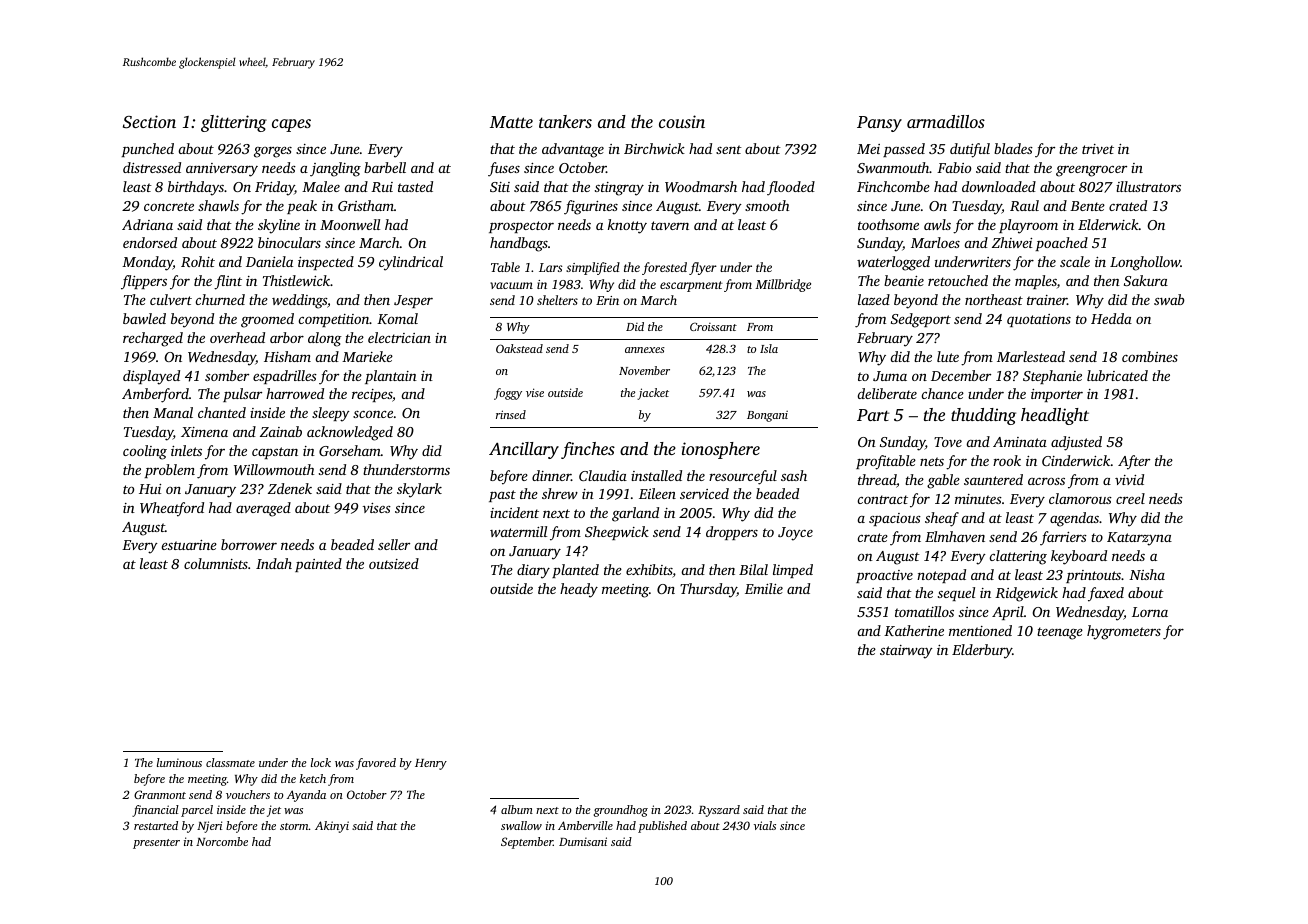 The height and width of the screenshot is (924, 1308). I want to click on After, so click(1134, 462).
